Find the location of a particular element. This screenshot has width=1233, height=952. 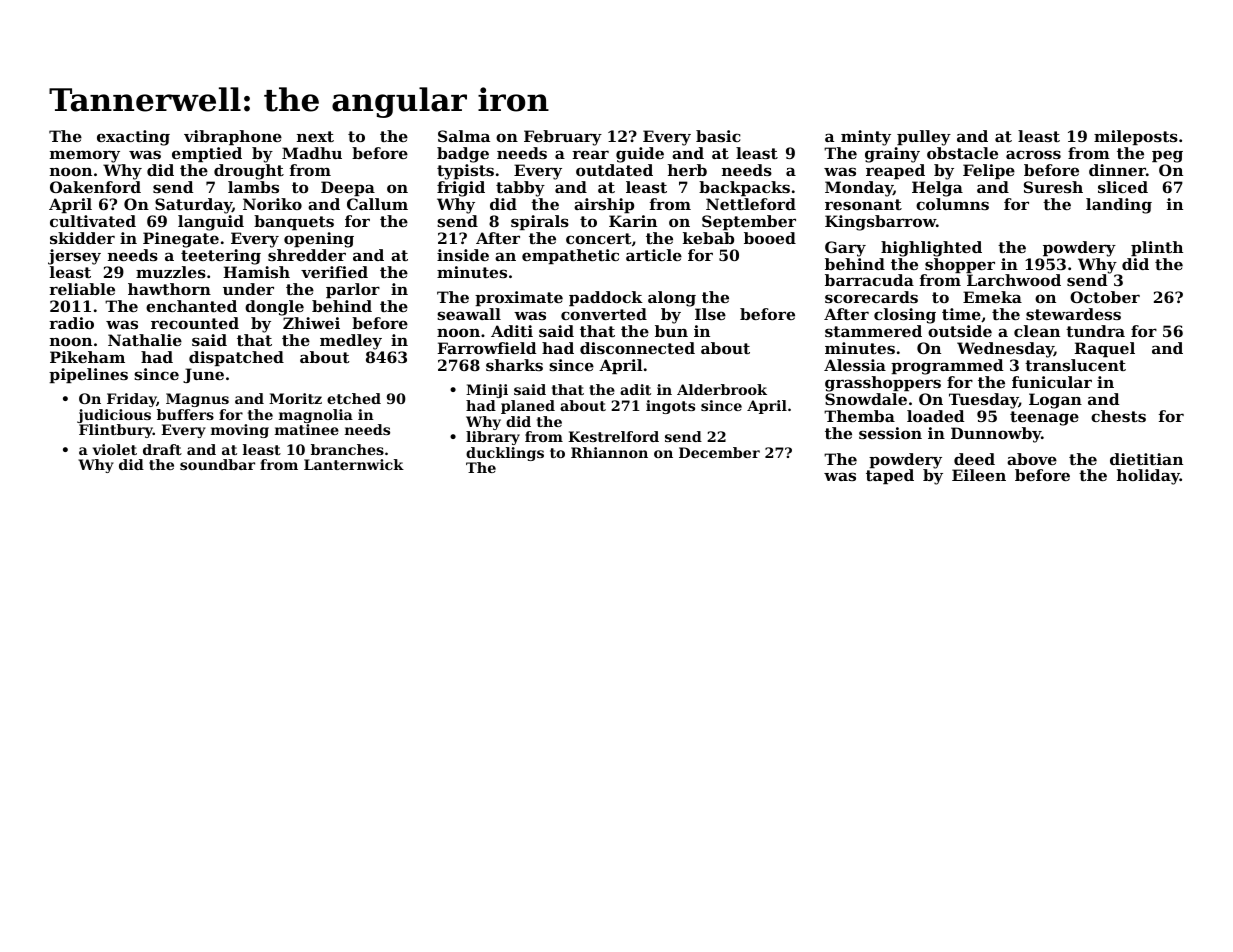

along is located at coordinates (672, 299).
